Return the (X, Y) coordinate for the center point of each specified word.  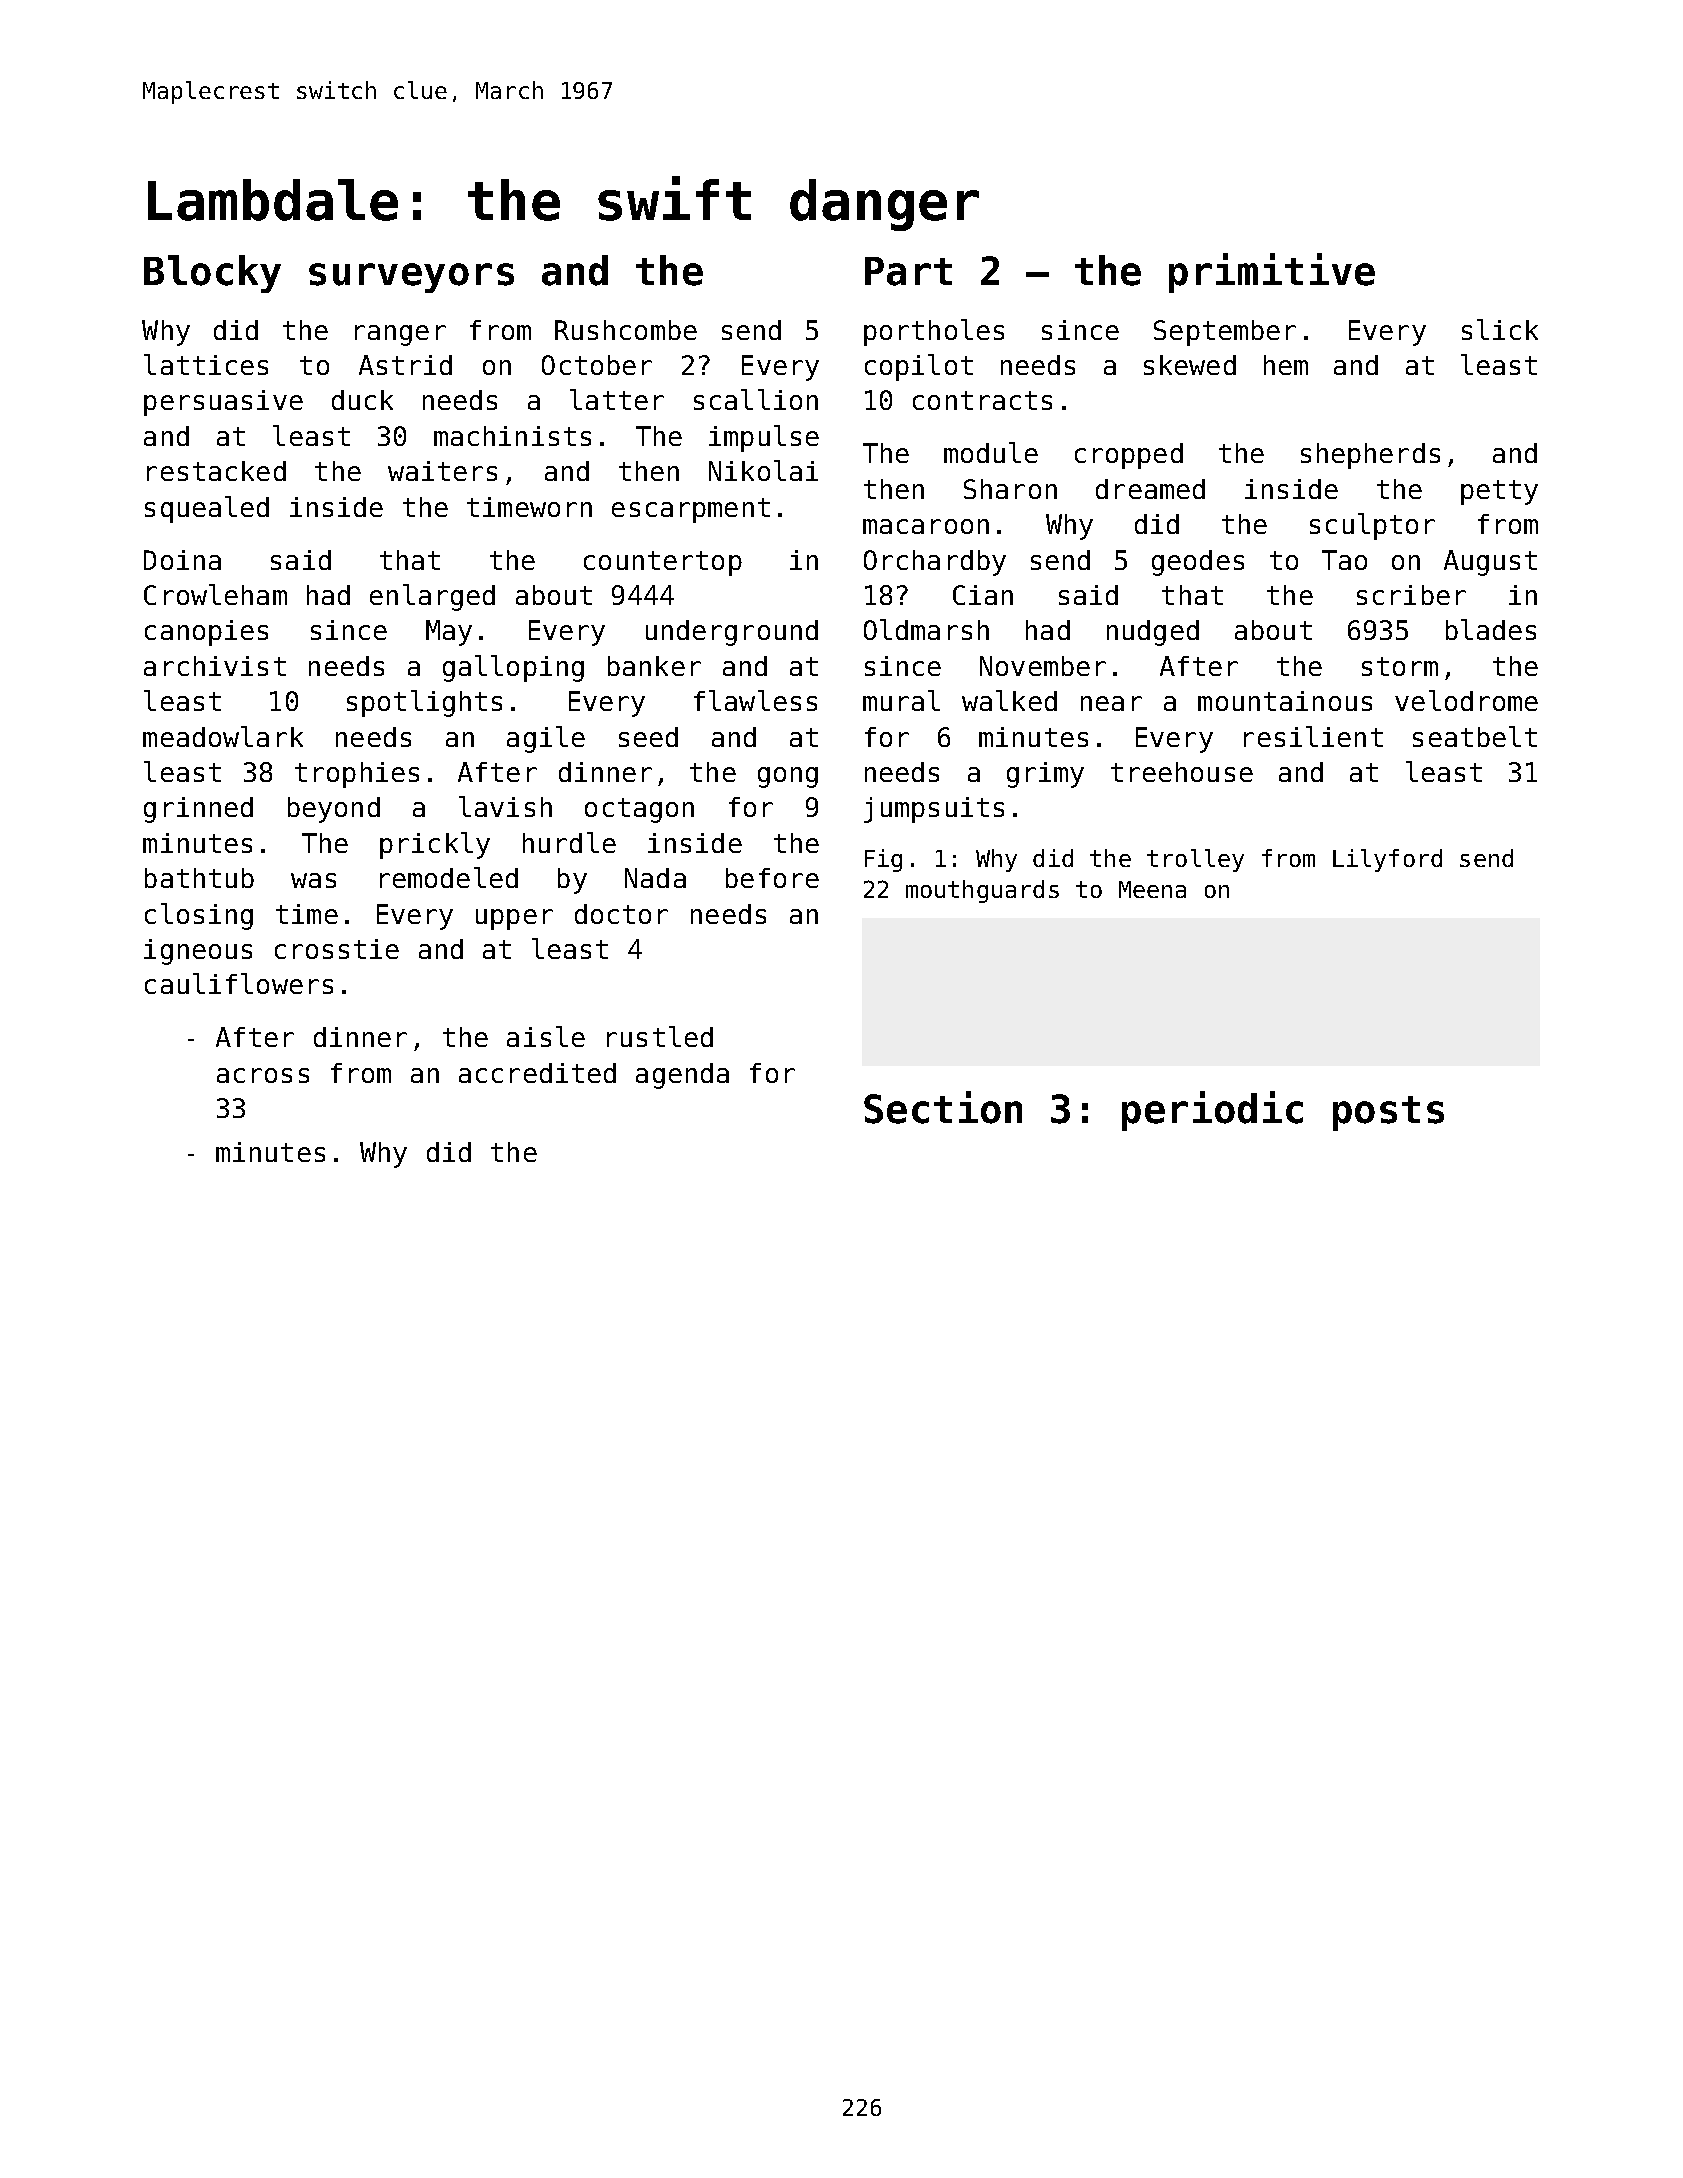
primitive (1272, 273)
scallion (756, 399)
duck (362, 400)
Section (943, 1107)
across (263, 1075)
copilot (919, 367)
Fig (883, 860)
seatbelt (1475, 736)
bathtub (199, 878)
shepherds (1370, 456)
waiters (442, 471)
